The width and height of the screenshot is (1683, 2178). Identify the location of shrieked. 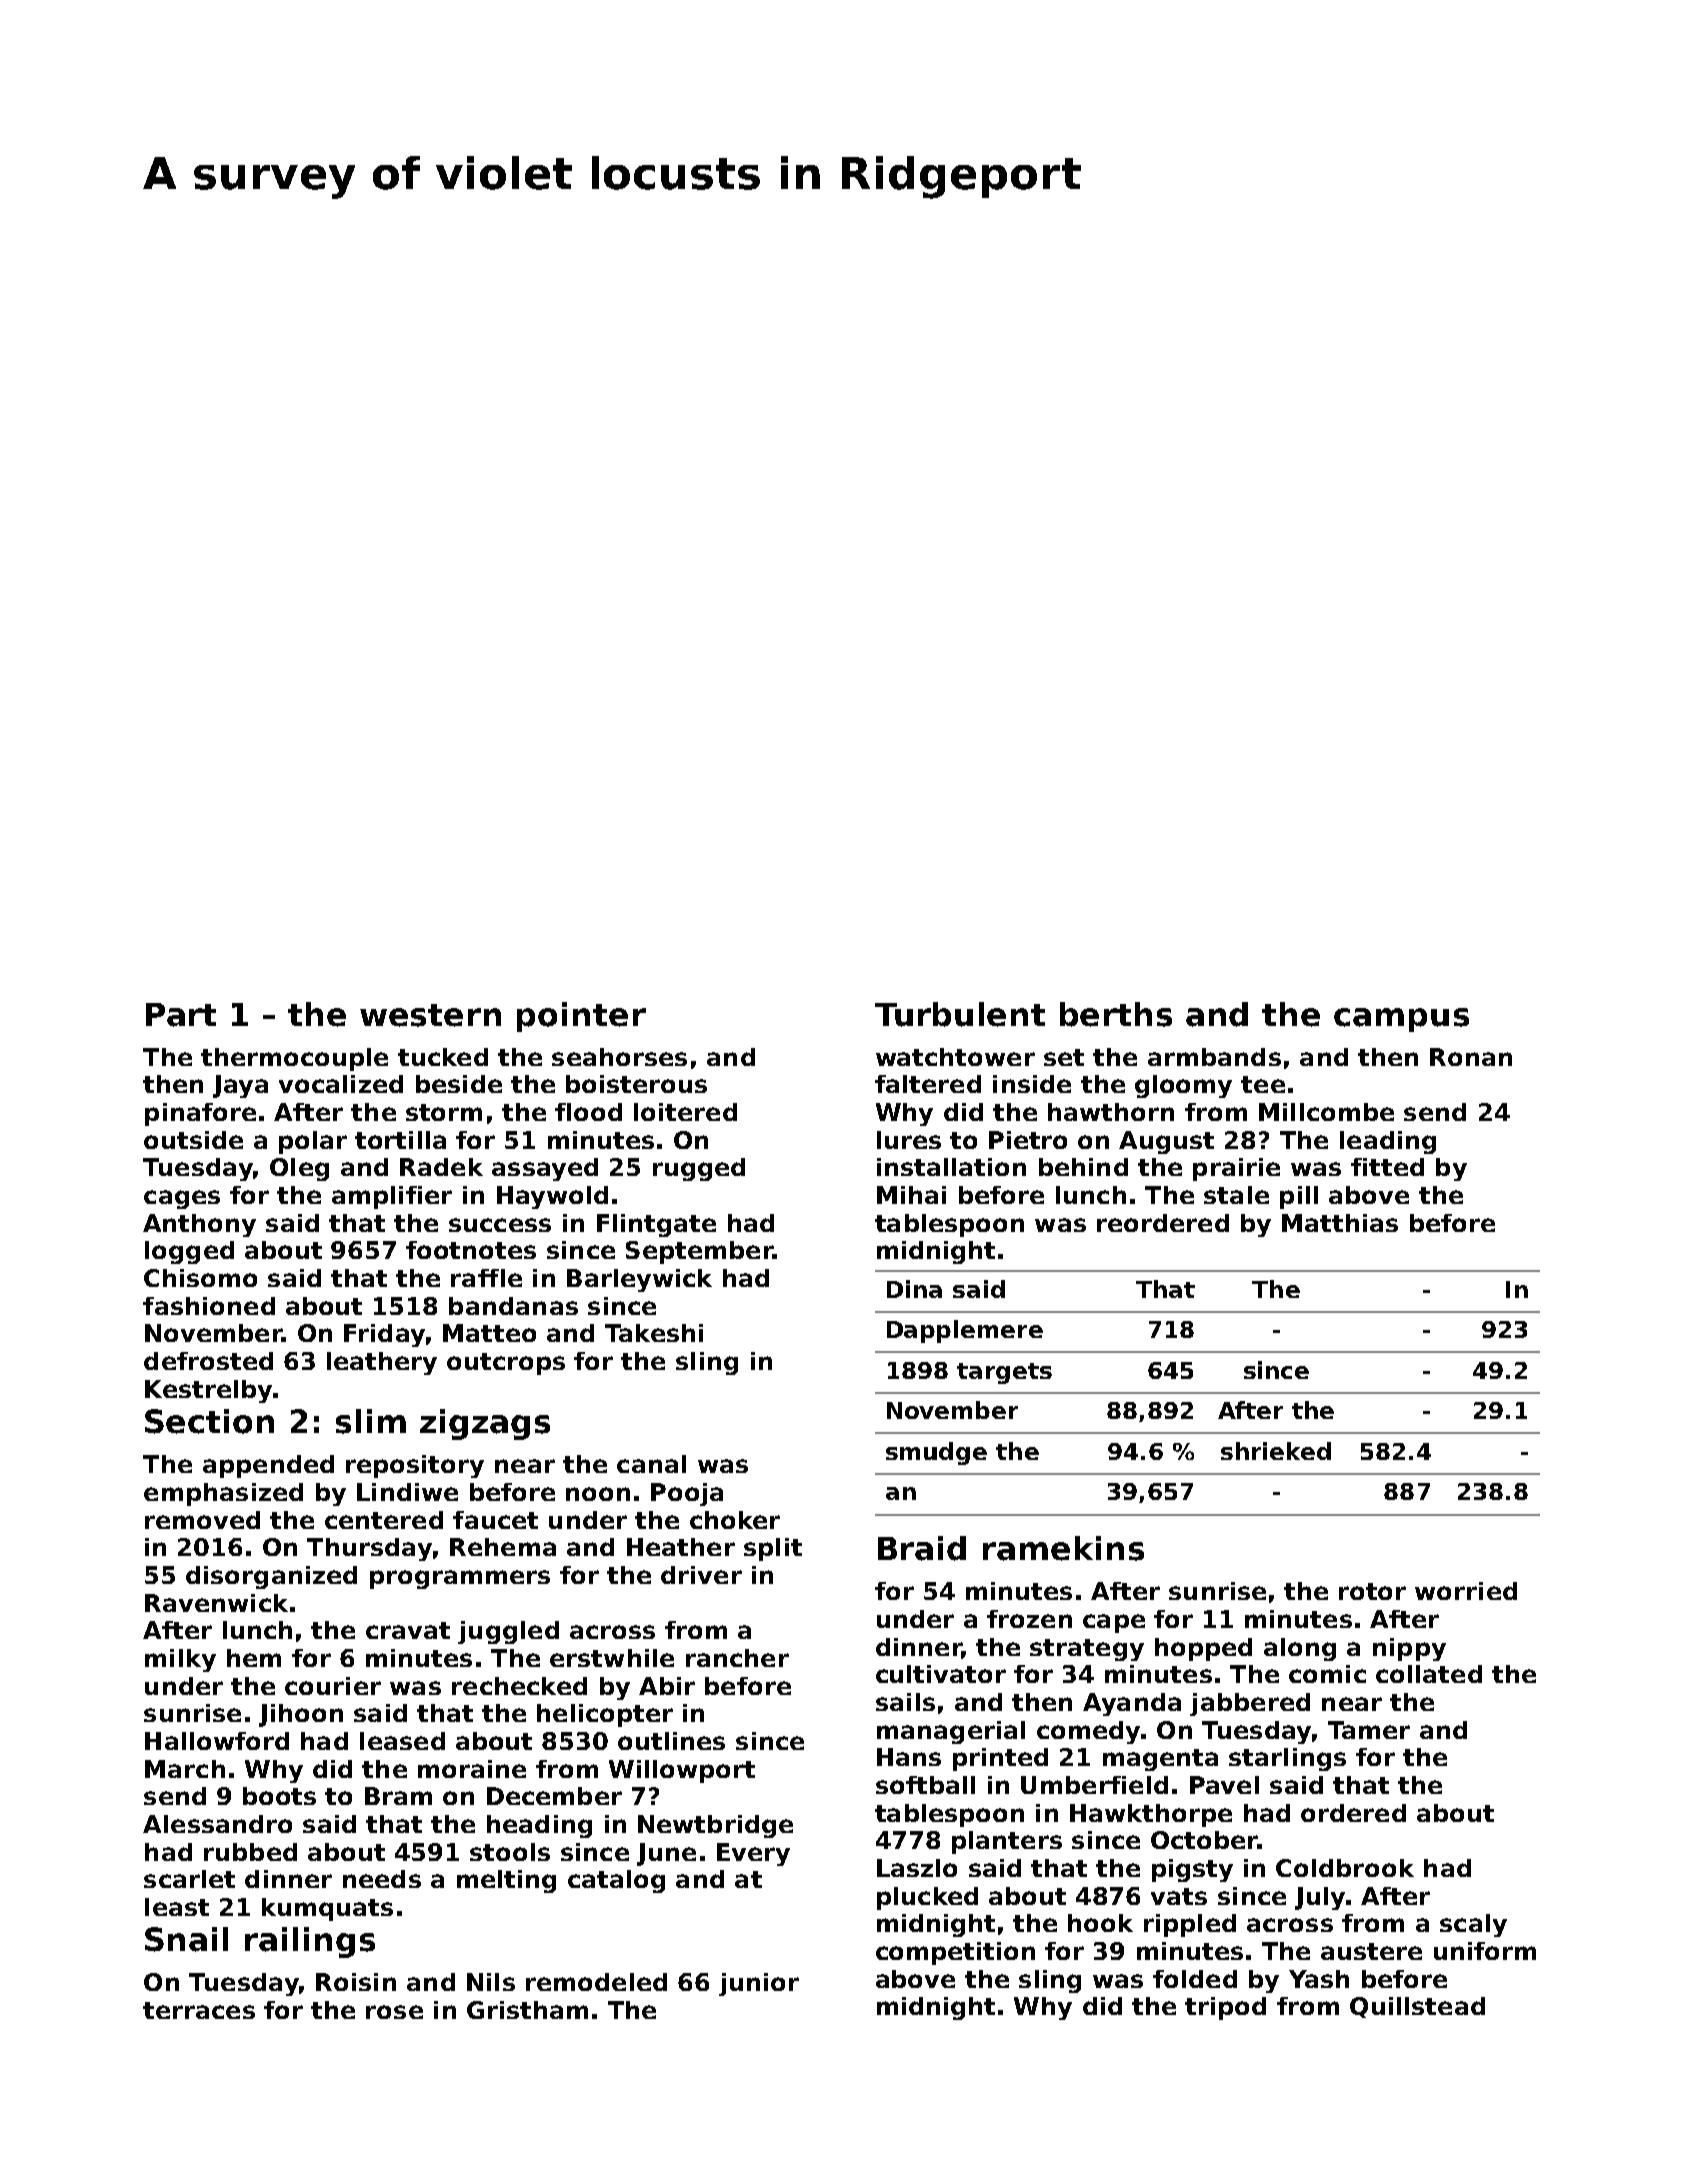
(1276, 1451).
